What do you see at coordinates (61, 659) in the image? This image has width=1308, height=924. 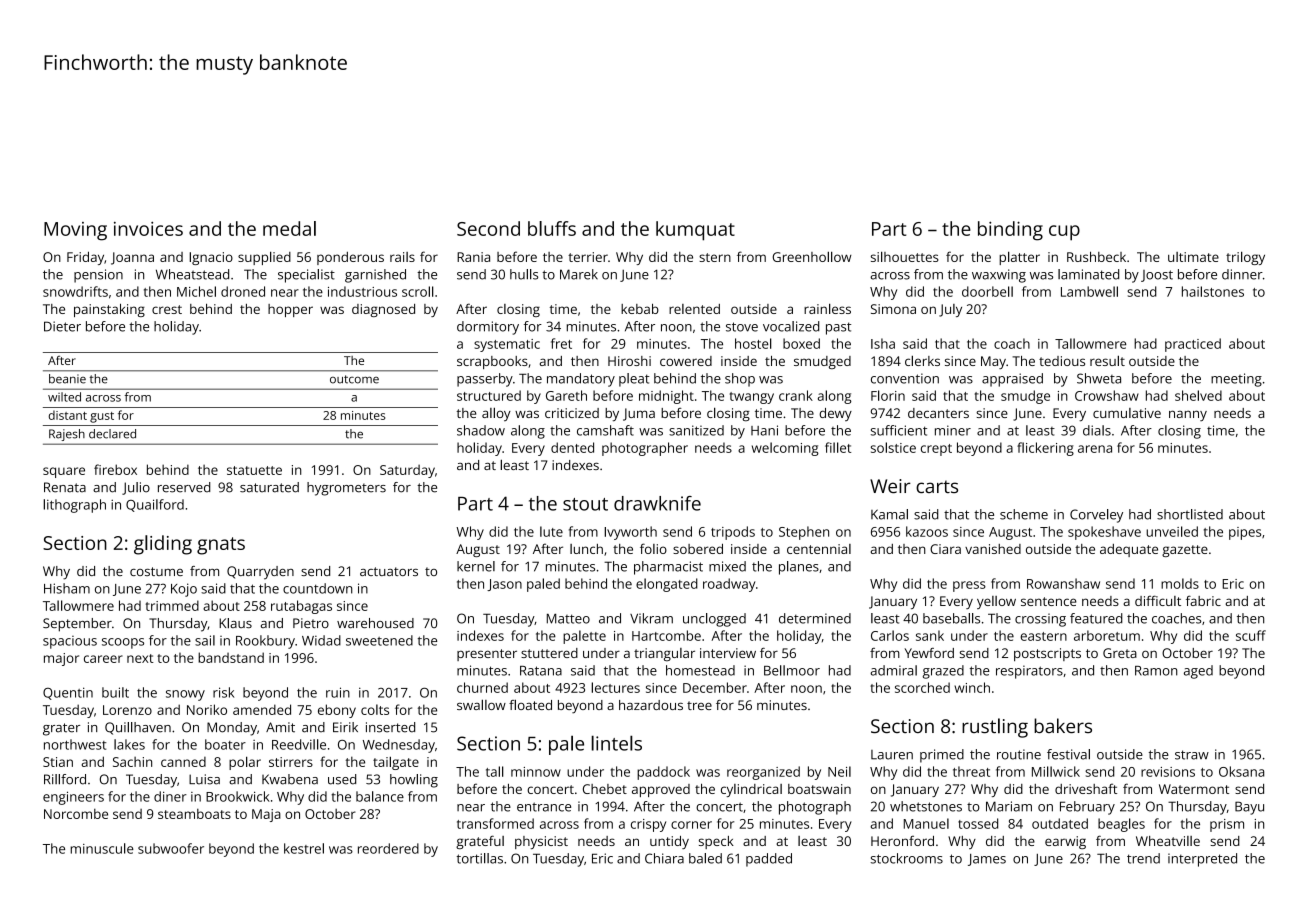 I see `major` at bounding box center [61, 659].
